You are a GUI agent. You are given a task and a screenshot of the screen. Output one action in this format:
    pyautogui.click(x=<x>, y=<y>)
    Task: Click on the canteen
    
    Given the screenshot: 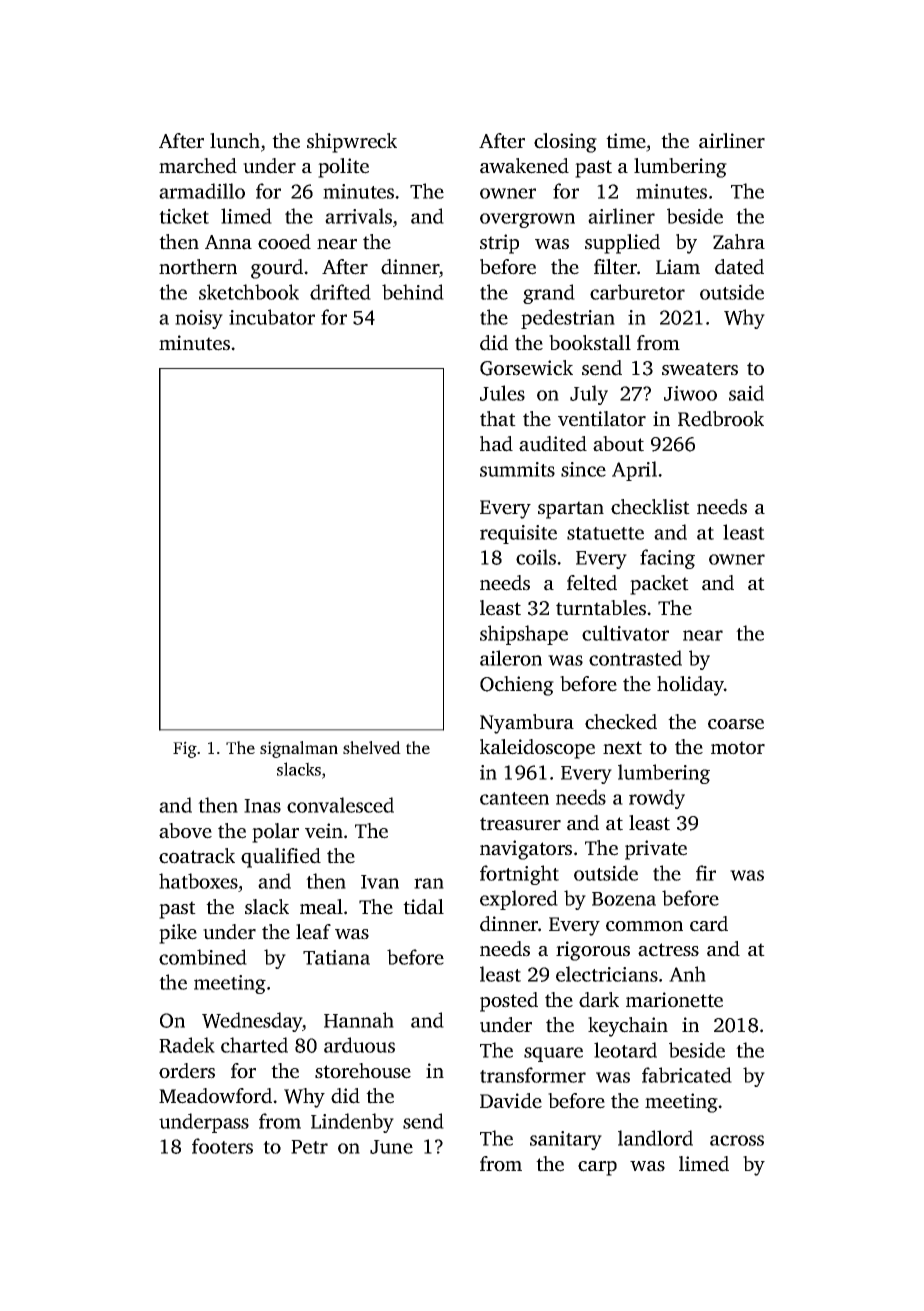 What is the action you would take?
    pyautogui.click(x=514, y=798)
